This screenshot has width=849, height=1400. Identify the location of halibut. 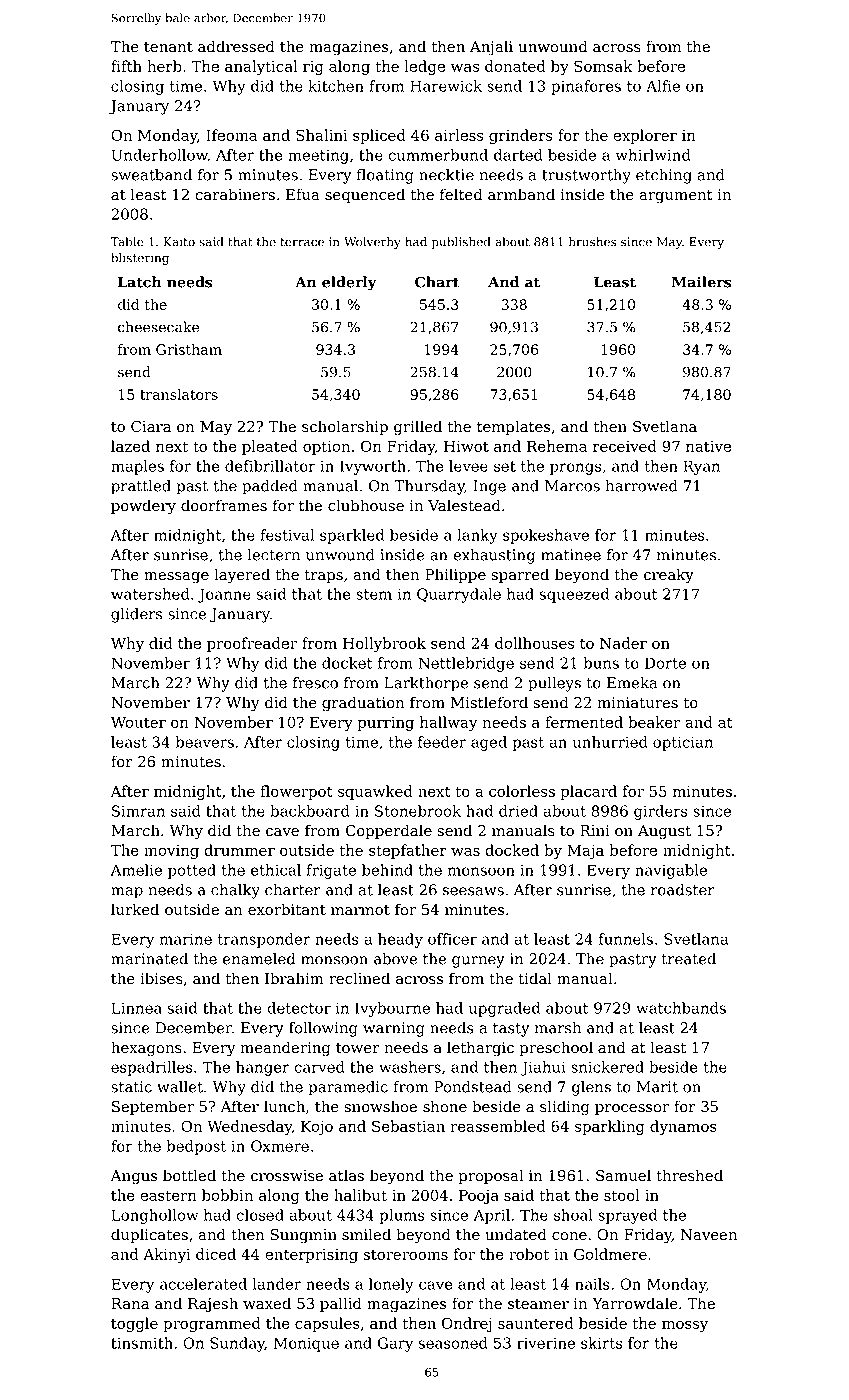
(360, 1195).
